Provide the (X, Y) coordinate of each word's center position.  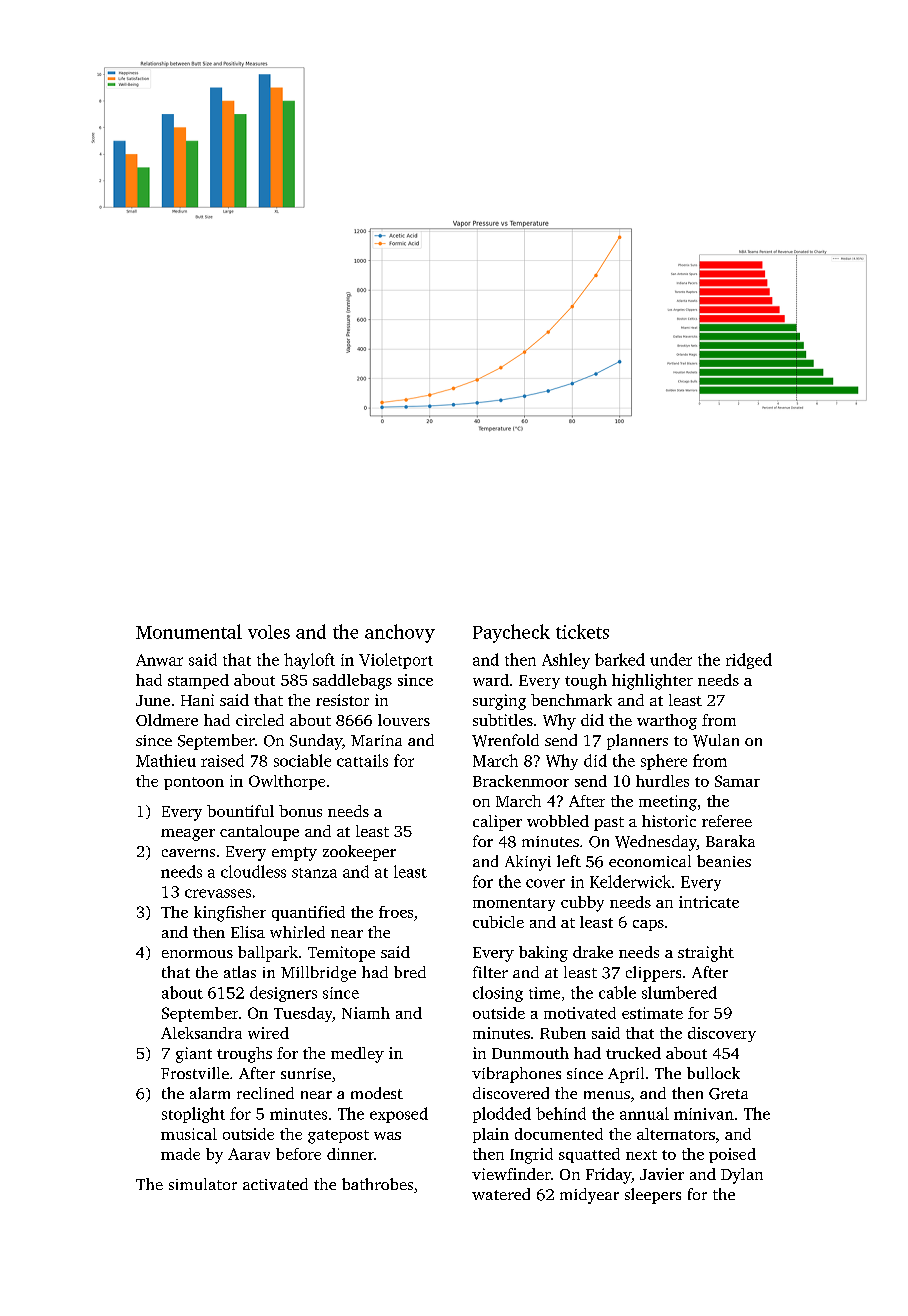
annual (644, 1113)
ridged (749, 661)
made (180, 1154)
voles (269, 632)
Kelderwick (630, 881)
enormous (197, 954)
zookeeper (359, 853)
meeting (668, 803)
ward (491, 680)
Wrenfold (505, 740)
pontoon (194, 783)
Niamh (366, 1013)
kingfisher (230, 914)
